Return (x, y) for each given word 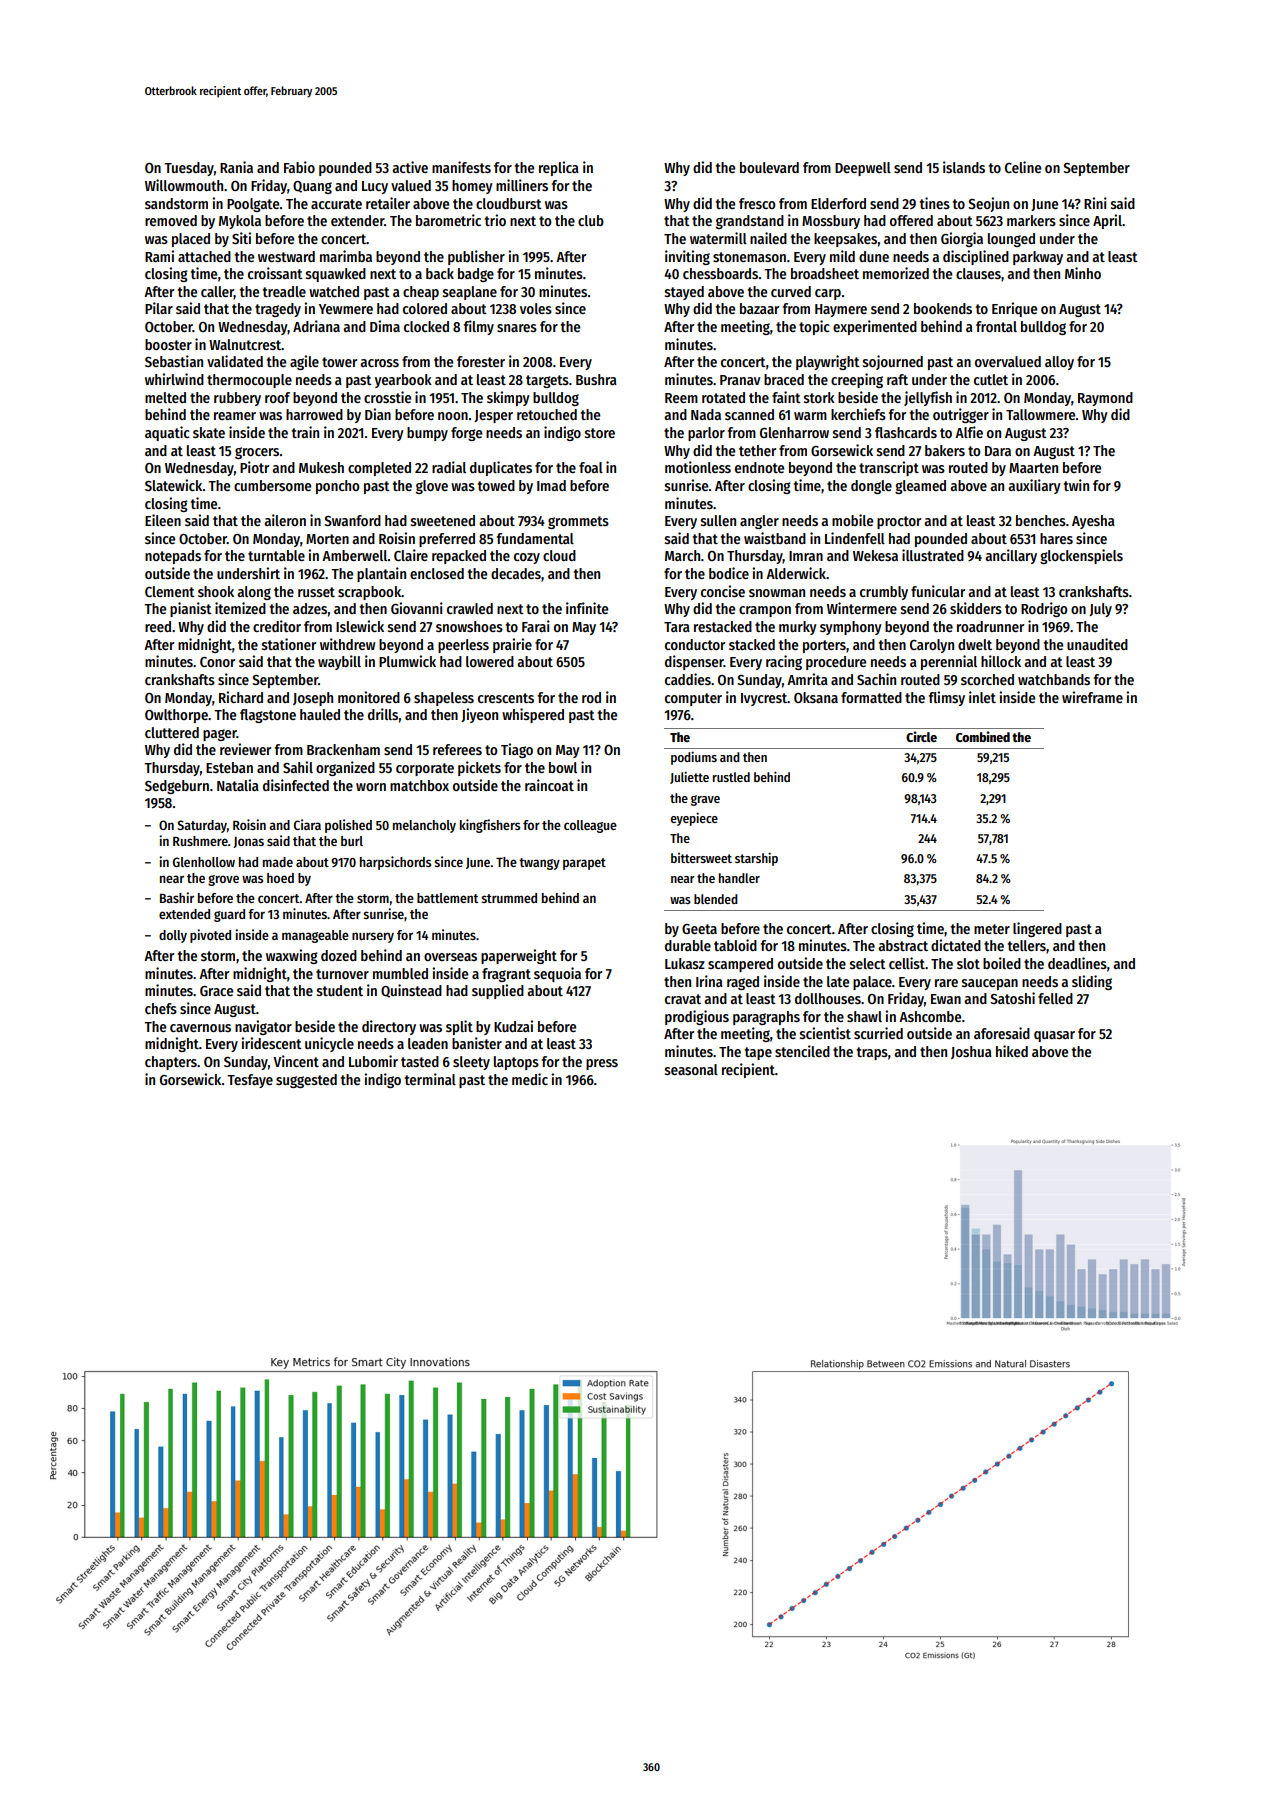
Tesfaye (250, 1081)
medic (530, 1079)
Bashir (177, 897)
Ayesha (1093, 522)
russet (316, 592)
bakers (945, 450)
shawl (864, 1016)
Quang (312, 187)
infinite (587, 608)
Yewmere (346, 309)
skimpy (508, 398)
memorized (896, 273)
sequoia (557, 974)
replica (559, 168)
